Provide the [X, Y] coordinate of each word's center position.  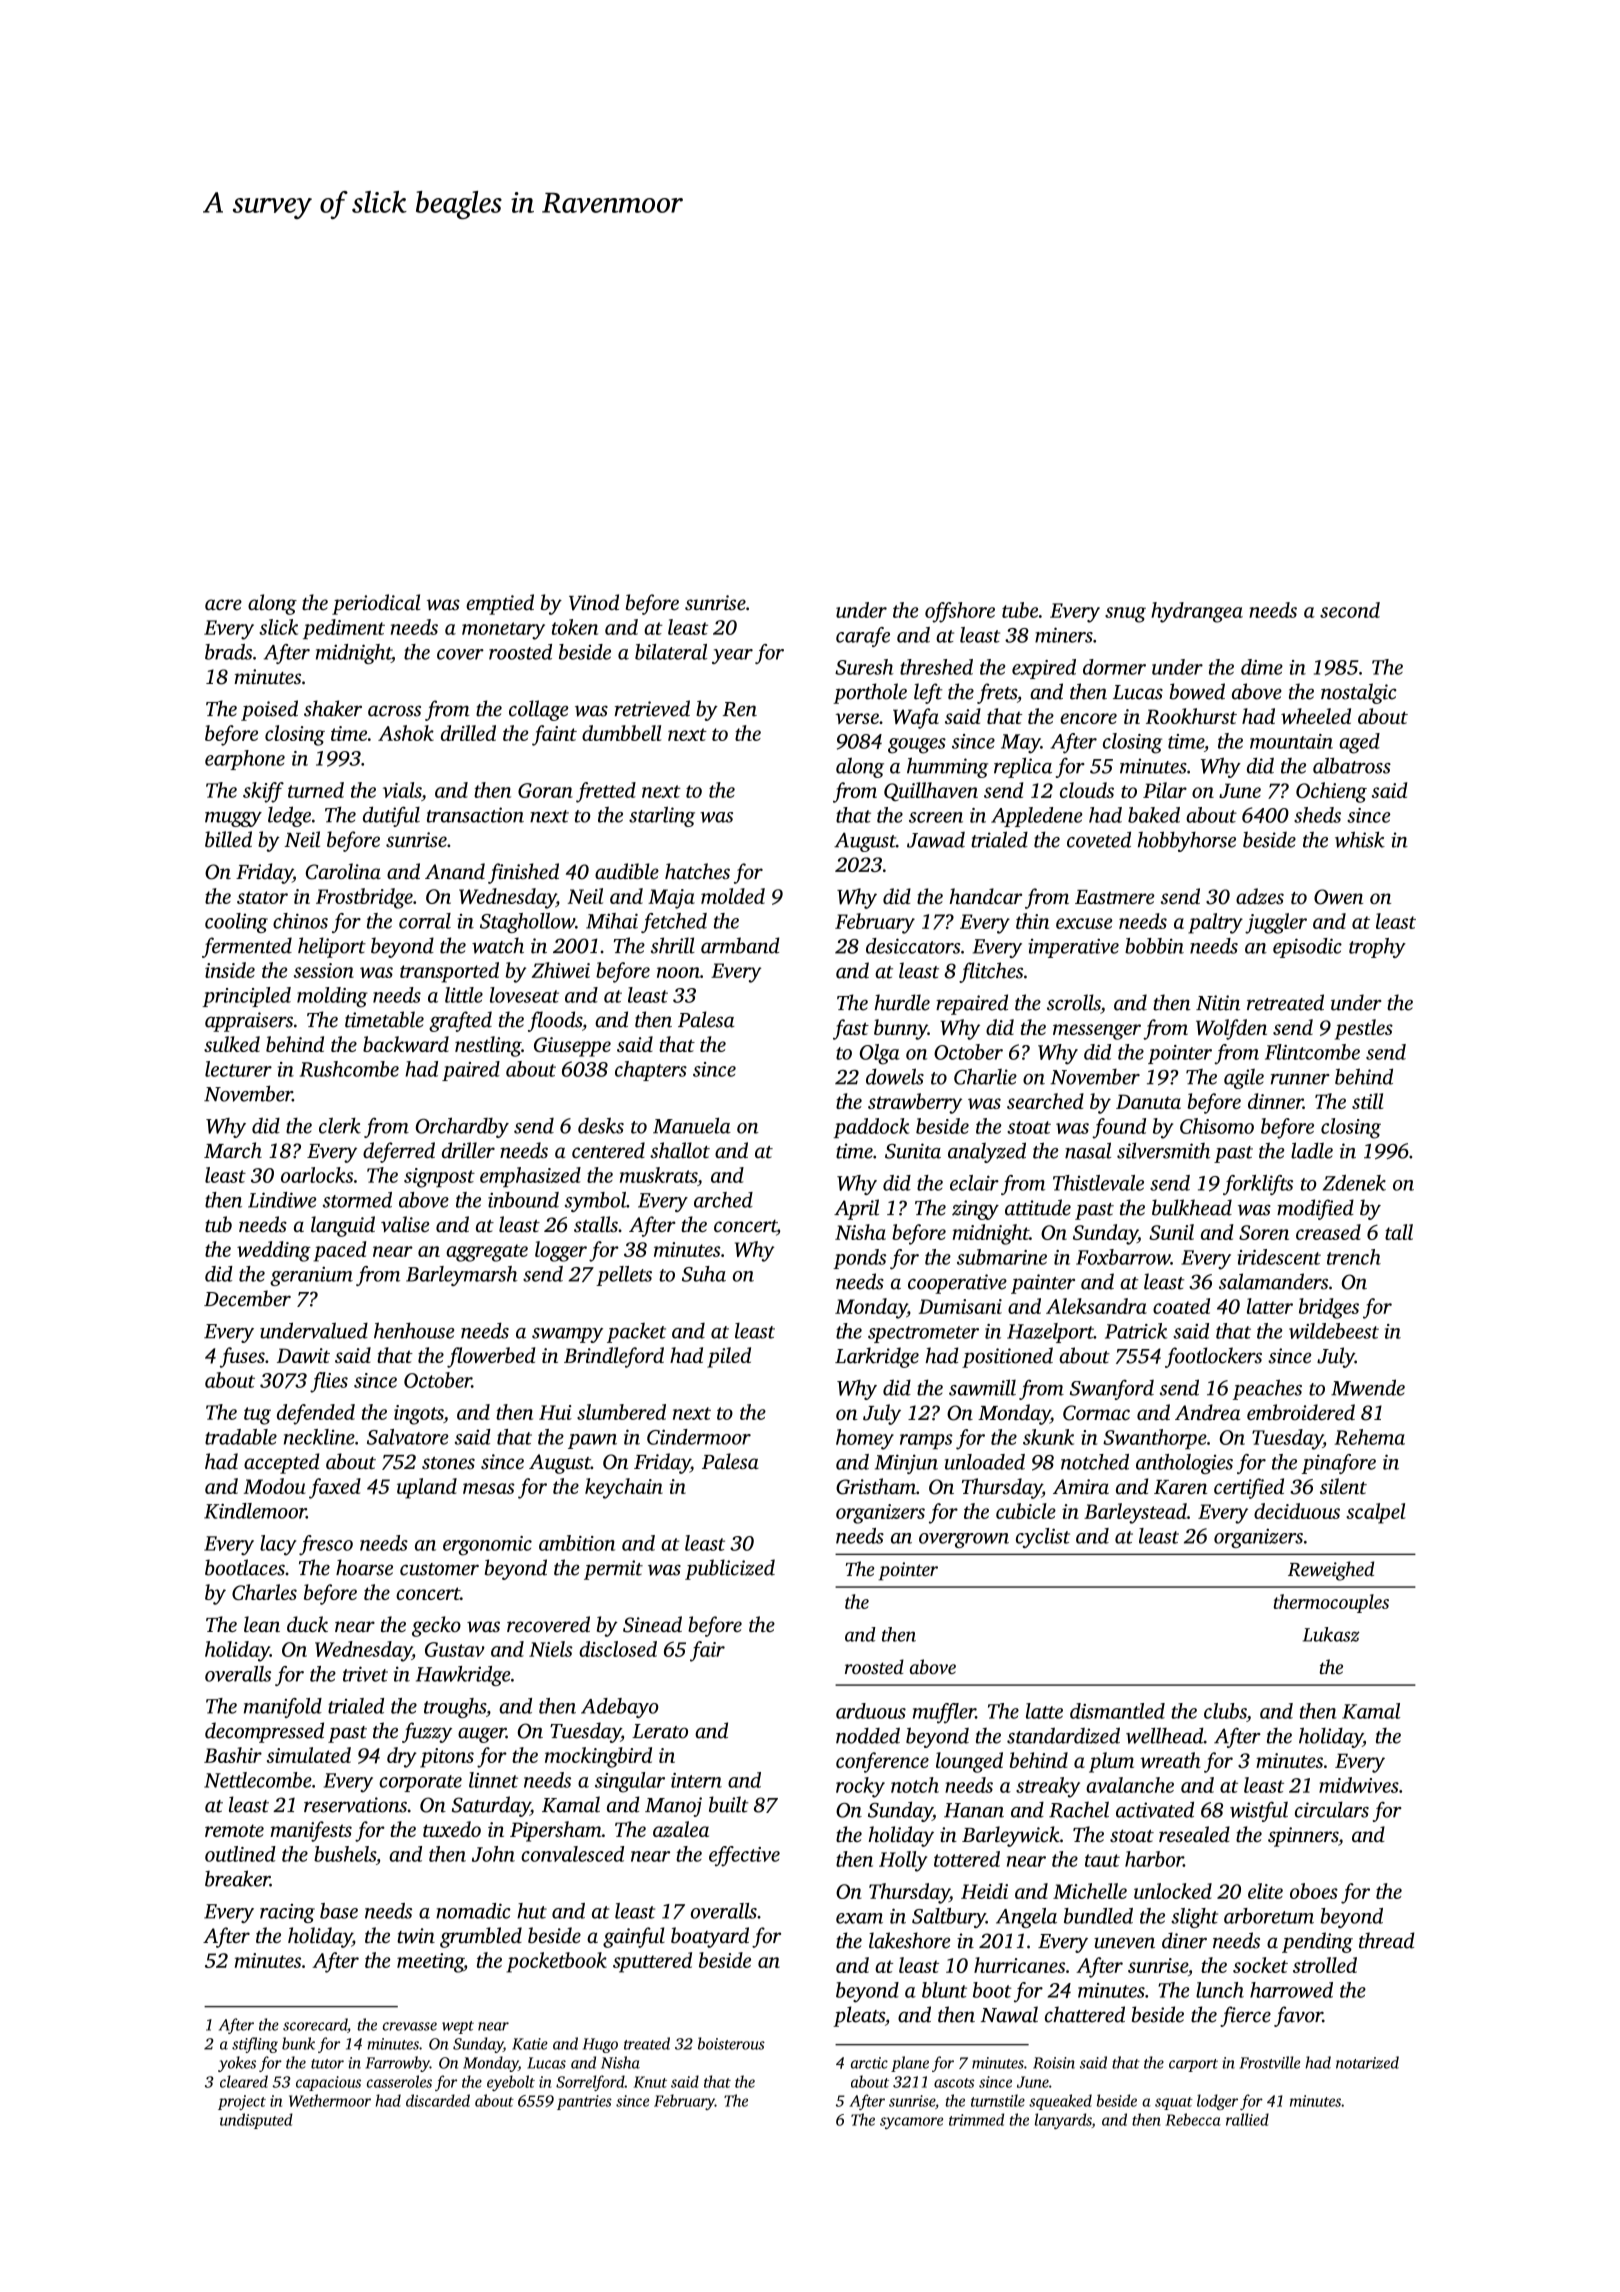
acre [223, 604]
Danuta [1148, 1101]
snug [1125, 615]
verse [857, 718]
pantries [584, 2102]
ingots [419, 1415]
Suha [704, 1274]
